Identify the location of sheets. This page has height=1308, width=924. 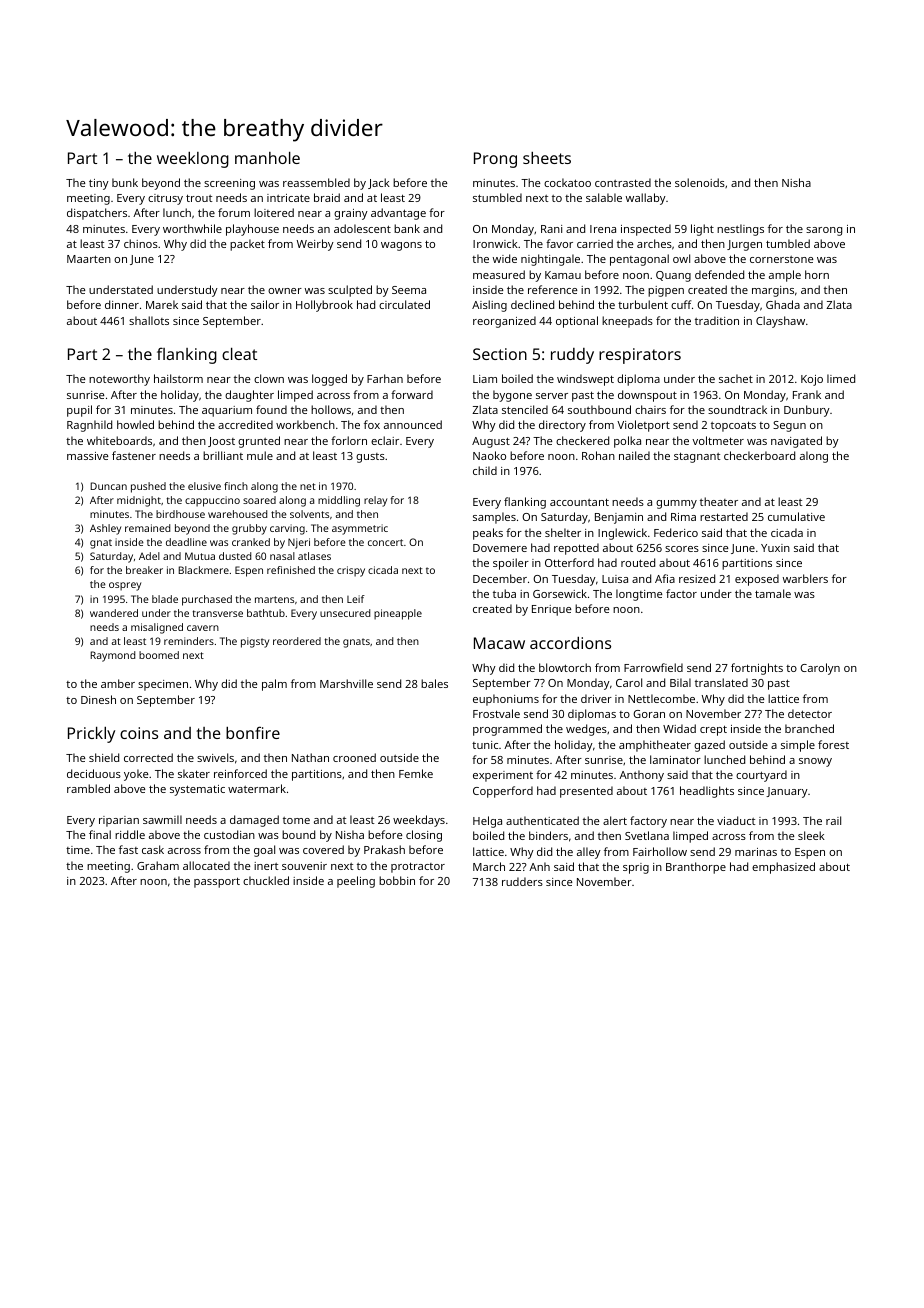
(547, 158).
